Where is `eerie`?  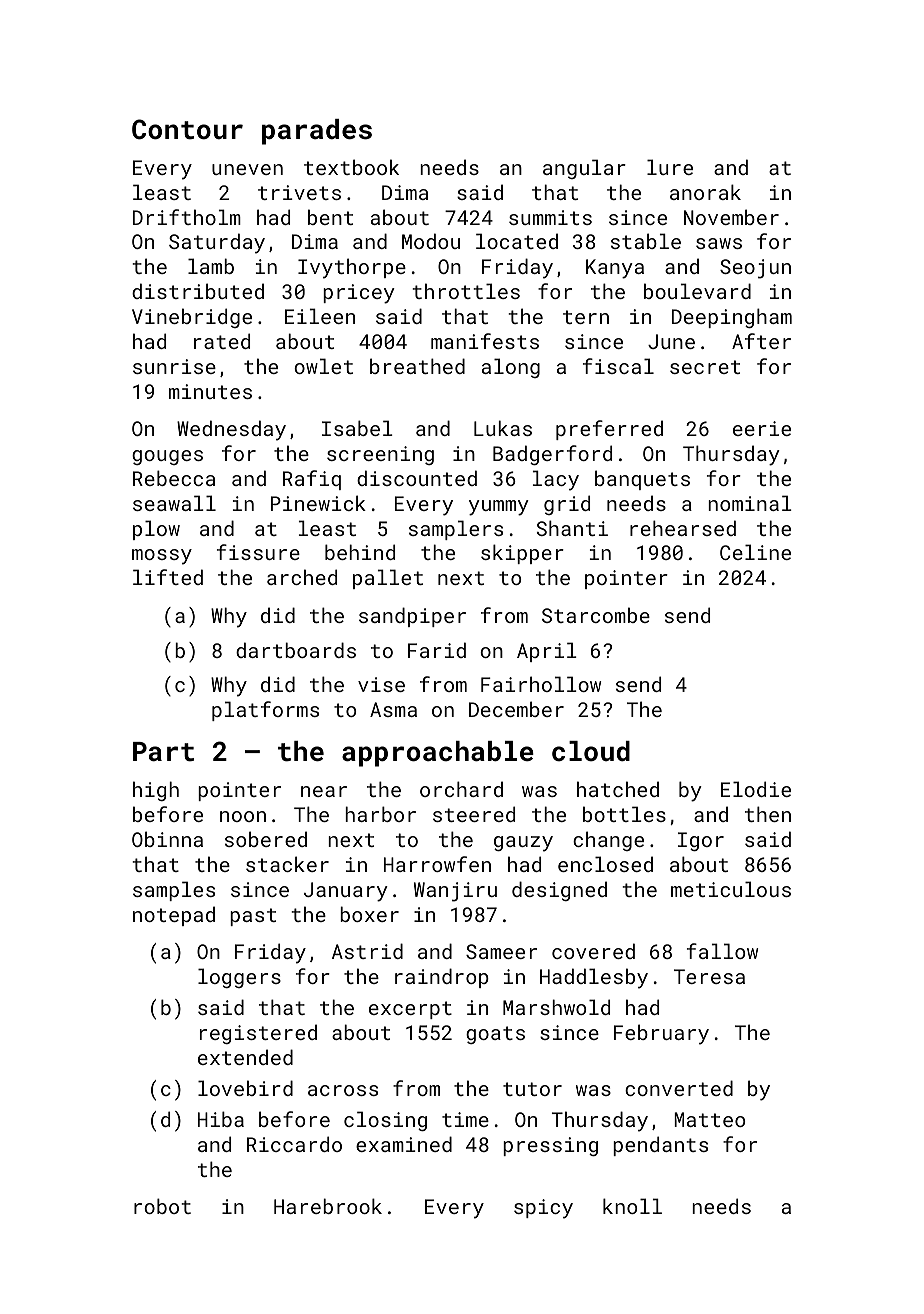 eerie is located at coordinates (762, 428).
